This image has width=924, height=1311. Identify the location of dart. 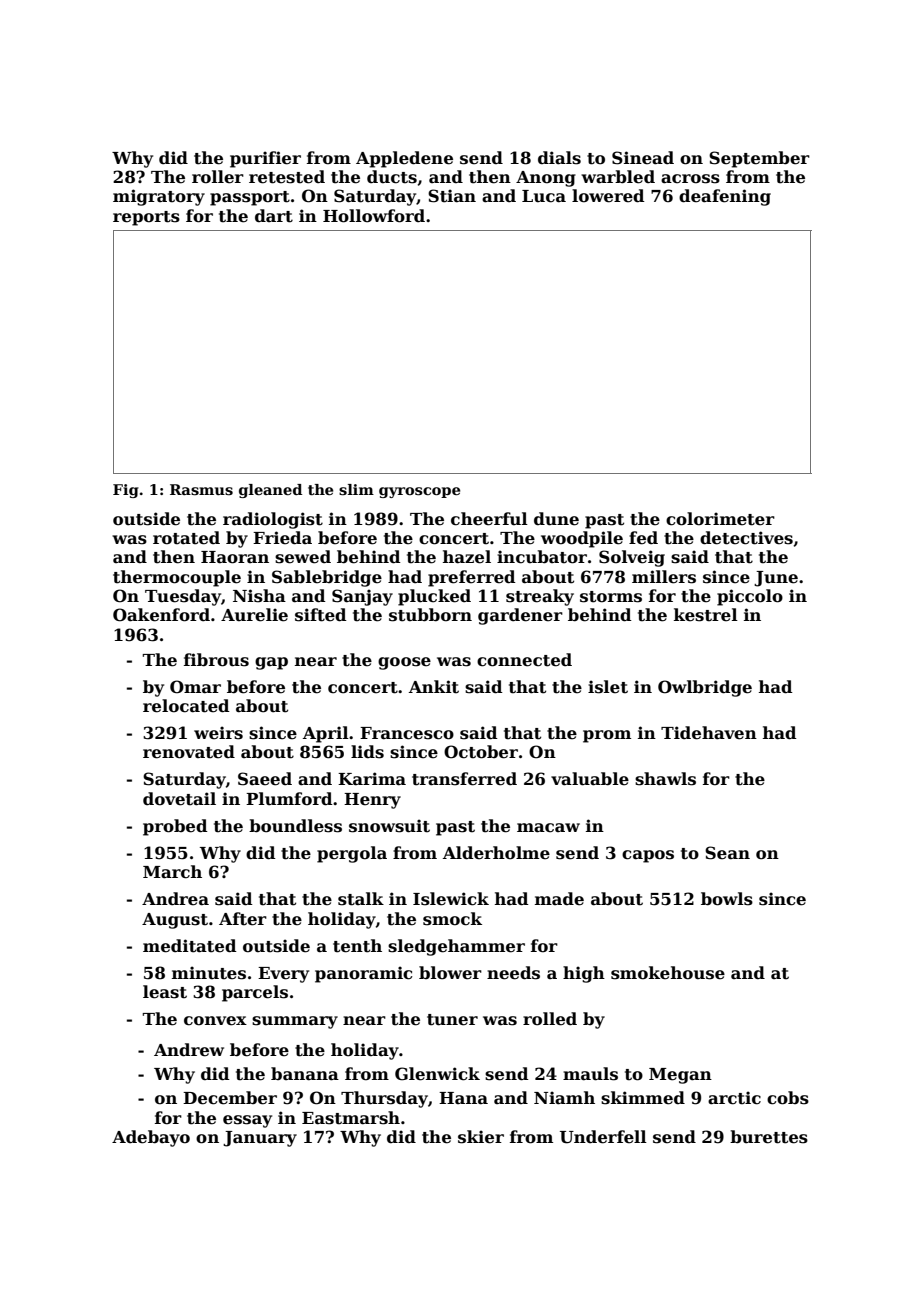
(274, 216).
